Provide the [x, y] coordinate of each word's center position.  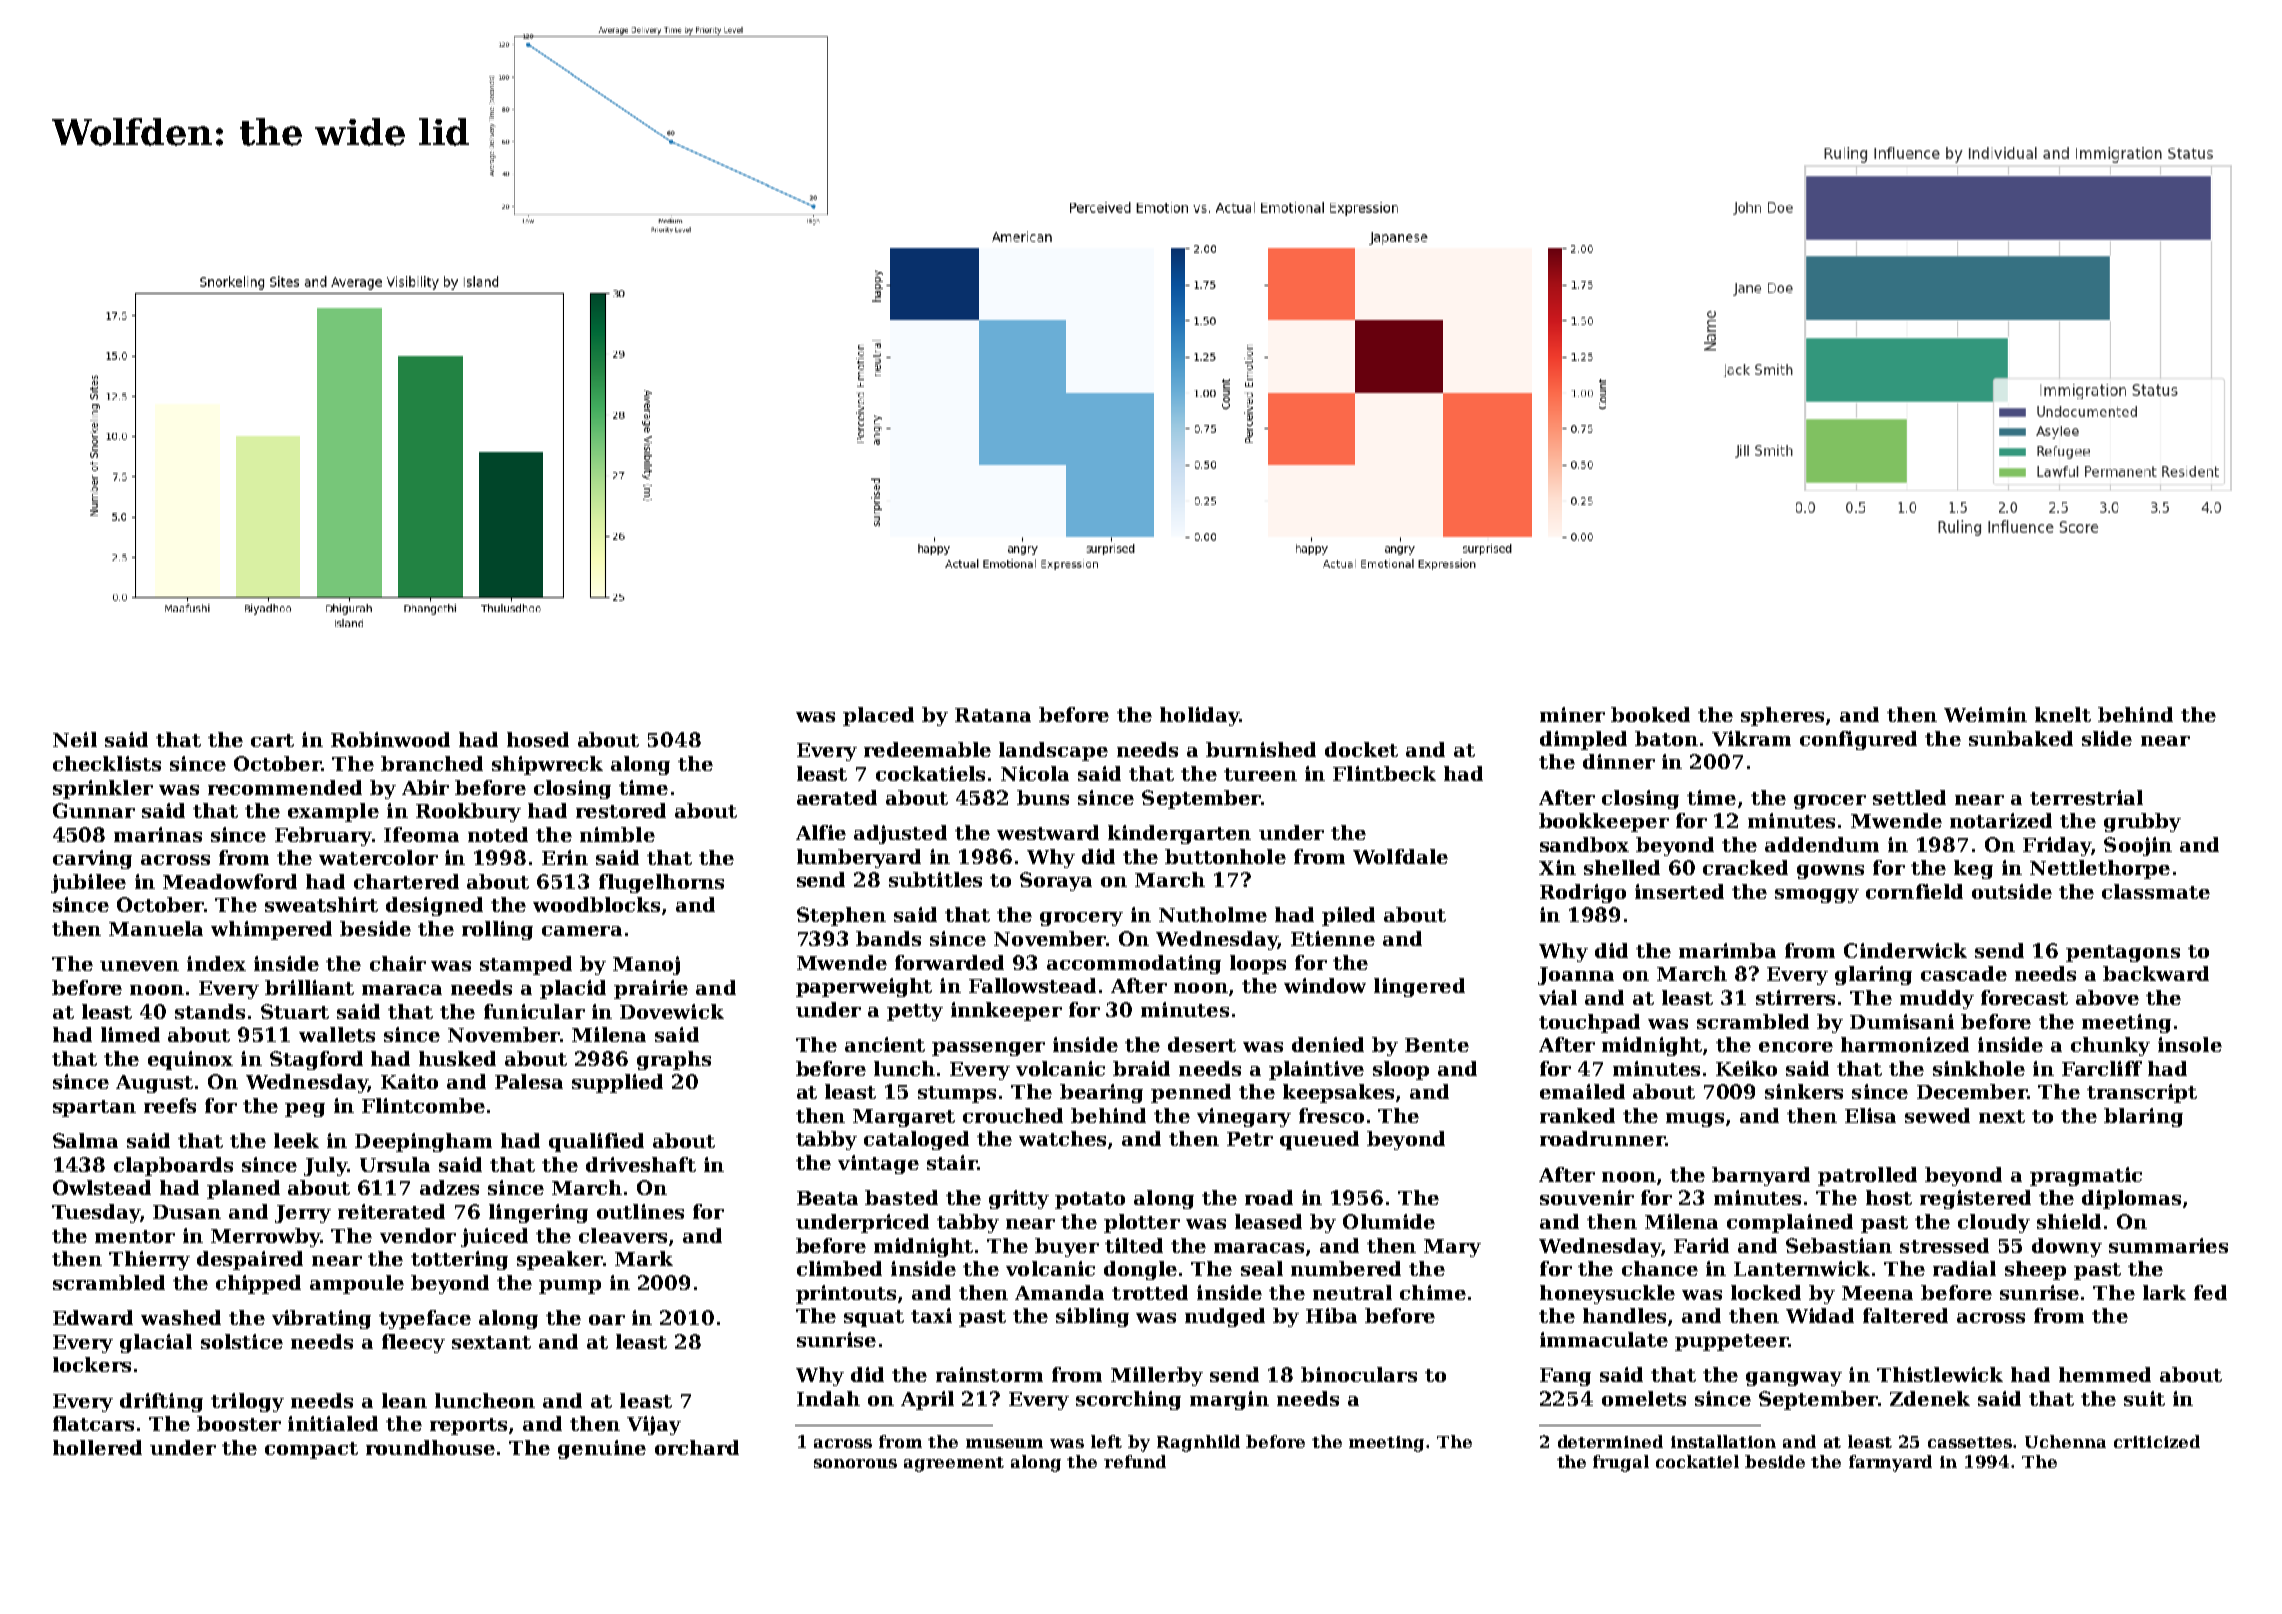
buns [1043, 797]
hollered [97, 1447]
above [2107, 997]
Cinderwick [1905, 950]
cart [272, 740]
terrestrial [2086, 797]
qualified [596, 1142]
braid [1141, 1068]
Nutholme [1213, 914]
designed [434, 906]
